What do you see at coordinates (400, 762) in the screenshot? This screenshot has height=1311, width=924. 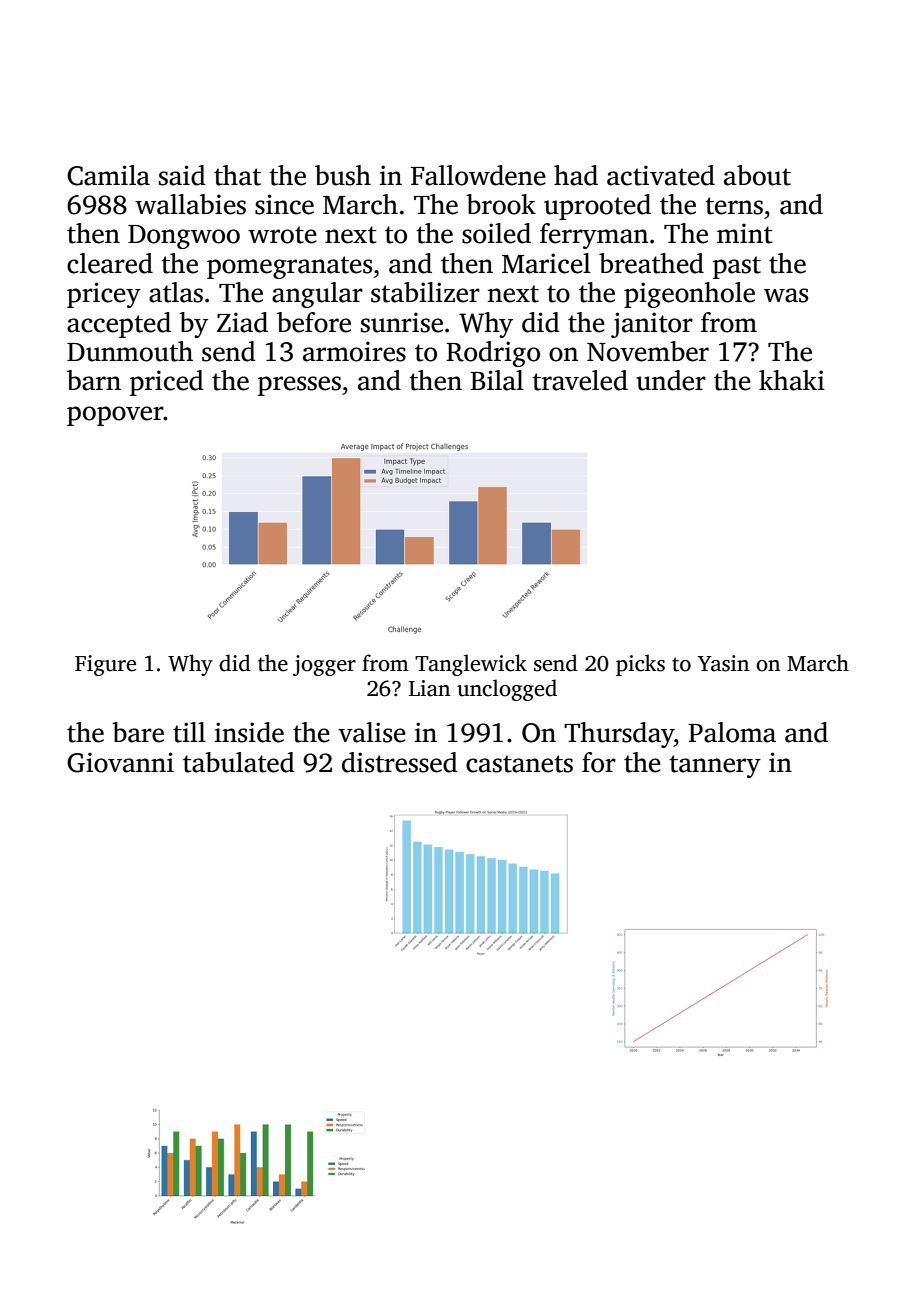 I see `distressed` at bounding box center [400, 762].
